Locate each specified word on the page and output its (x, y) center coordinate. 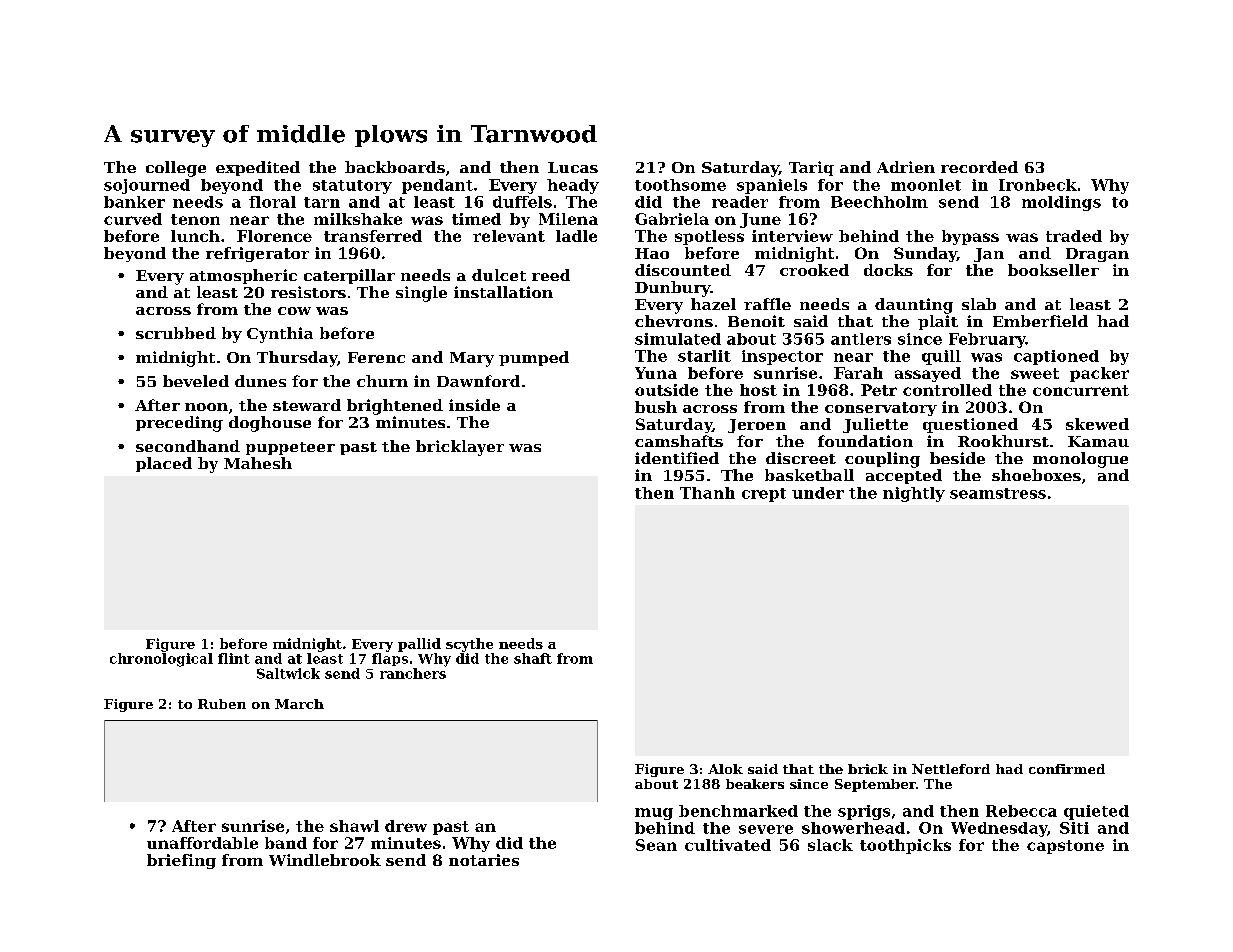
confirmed (1067, 769)
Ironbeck (1038, 185)
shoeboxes (1036, 475)
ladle (576, 236)
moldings (1061, 203)
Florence (274, 236)
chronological (161, 660)
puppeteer (290, 448)
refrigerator (257, 254)
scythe (469, 645)
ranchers (413, 673)
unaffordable (202, 843)
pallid (419, 645)
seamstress (998, 493)
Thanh (707, 493)
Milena (568, 219)
